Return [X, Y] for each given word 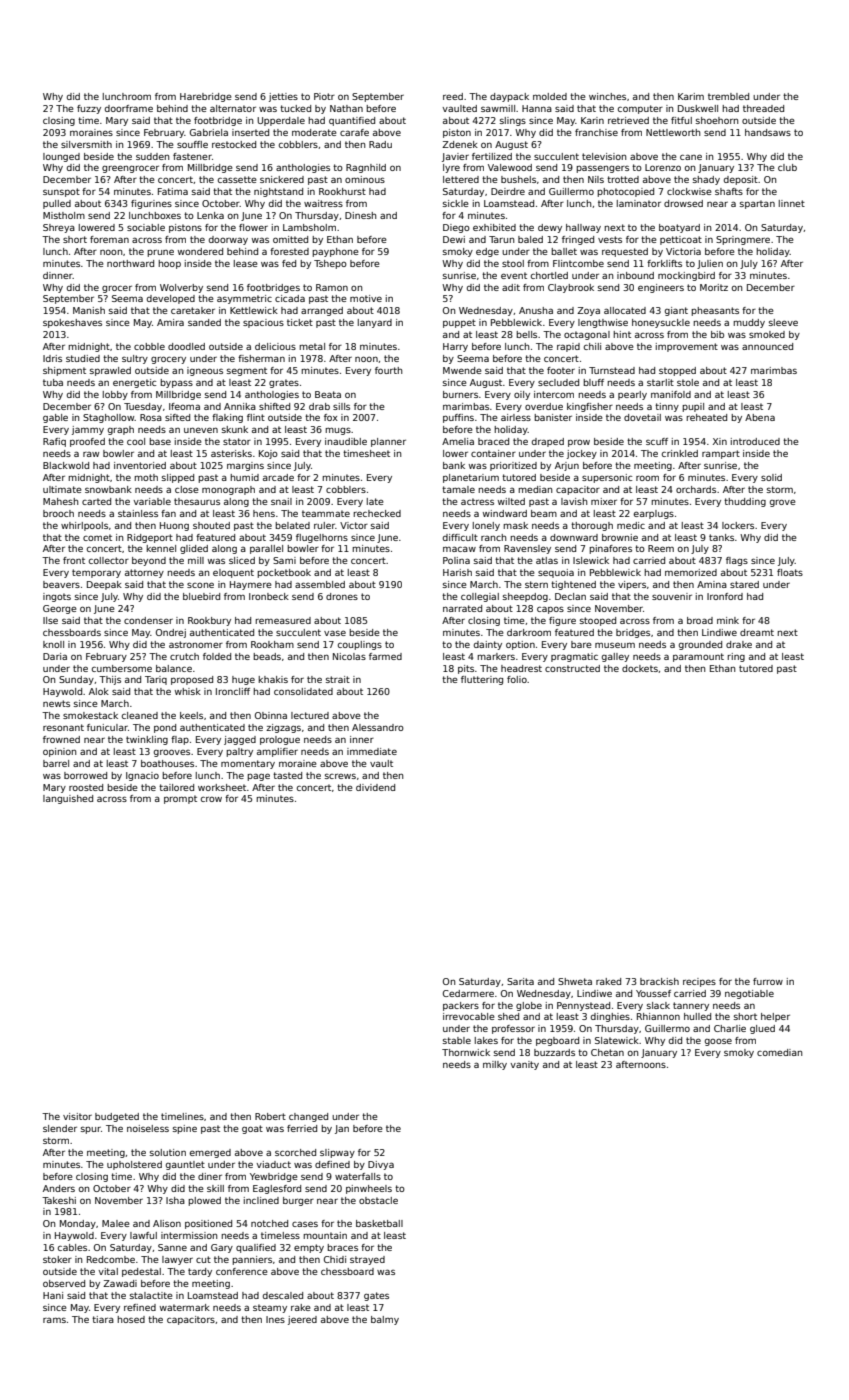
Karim [691, 96]
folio [517, 679]
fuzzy [89, 109]
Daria [55, 656]
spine [185, 1129]
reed [453, 96]
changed [308, 1117]
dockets [640, 668]
